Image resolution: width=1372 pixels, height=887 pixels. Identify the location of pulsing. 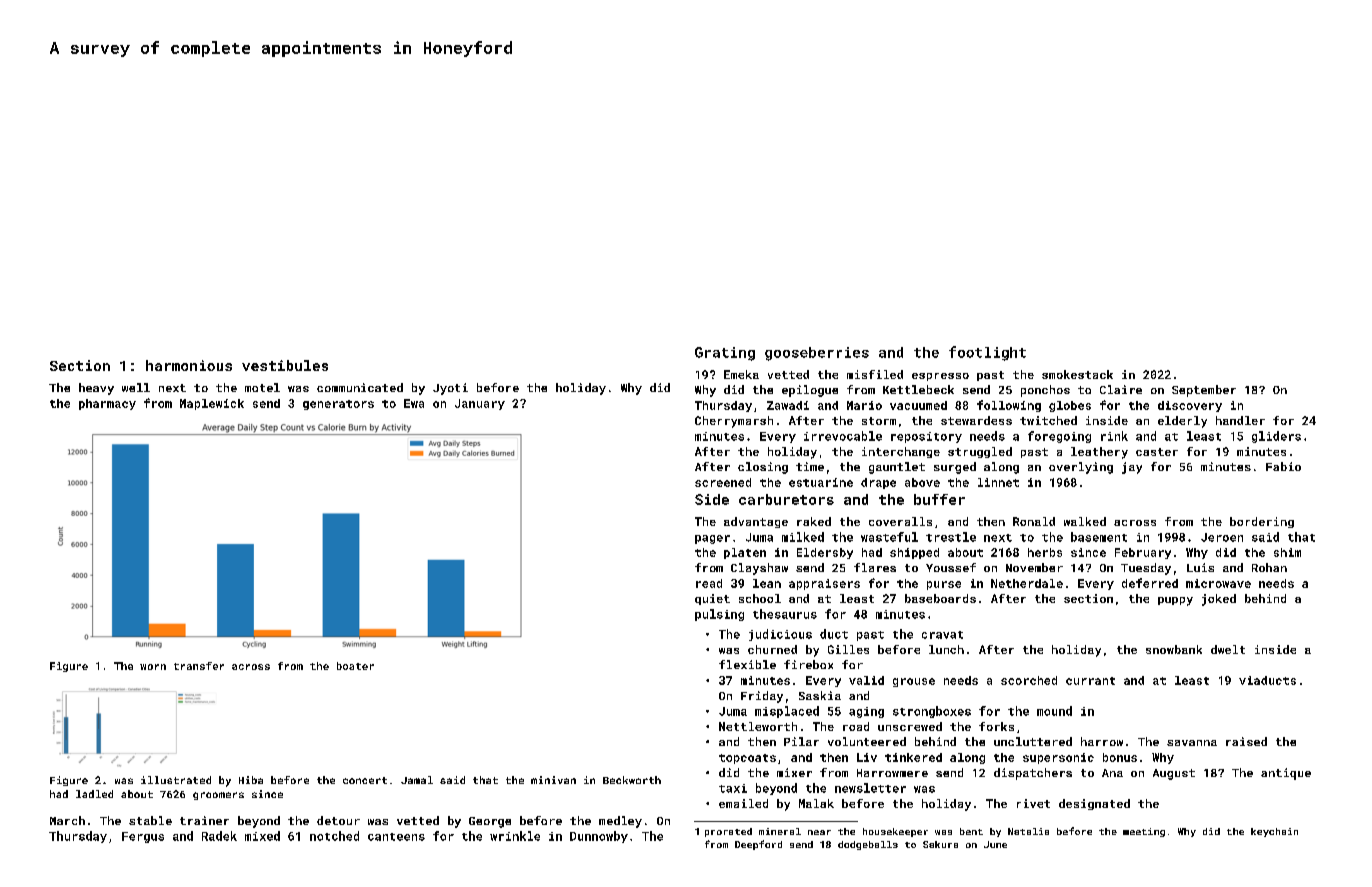
(719, 615).
